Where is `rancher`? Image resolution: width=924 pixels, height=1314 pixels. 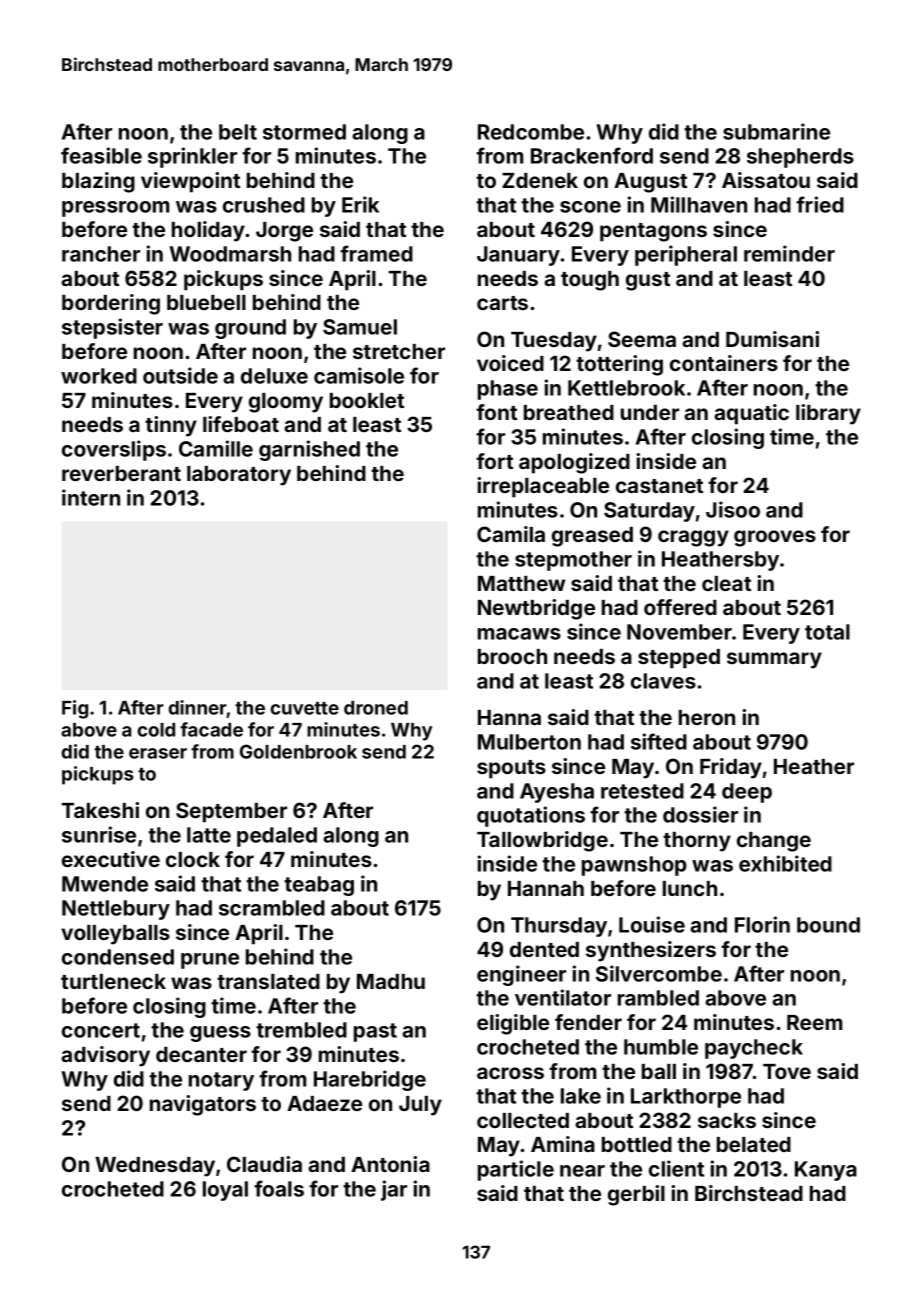
rancher is located at coordinates (101, 254).
